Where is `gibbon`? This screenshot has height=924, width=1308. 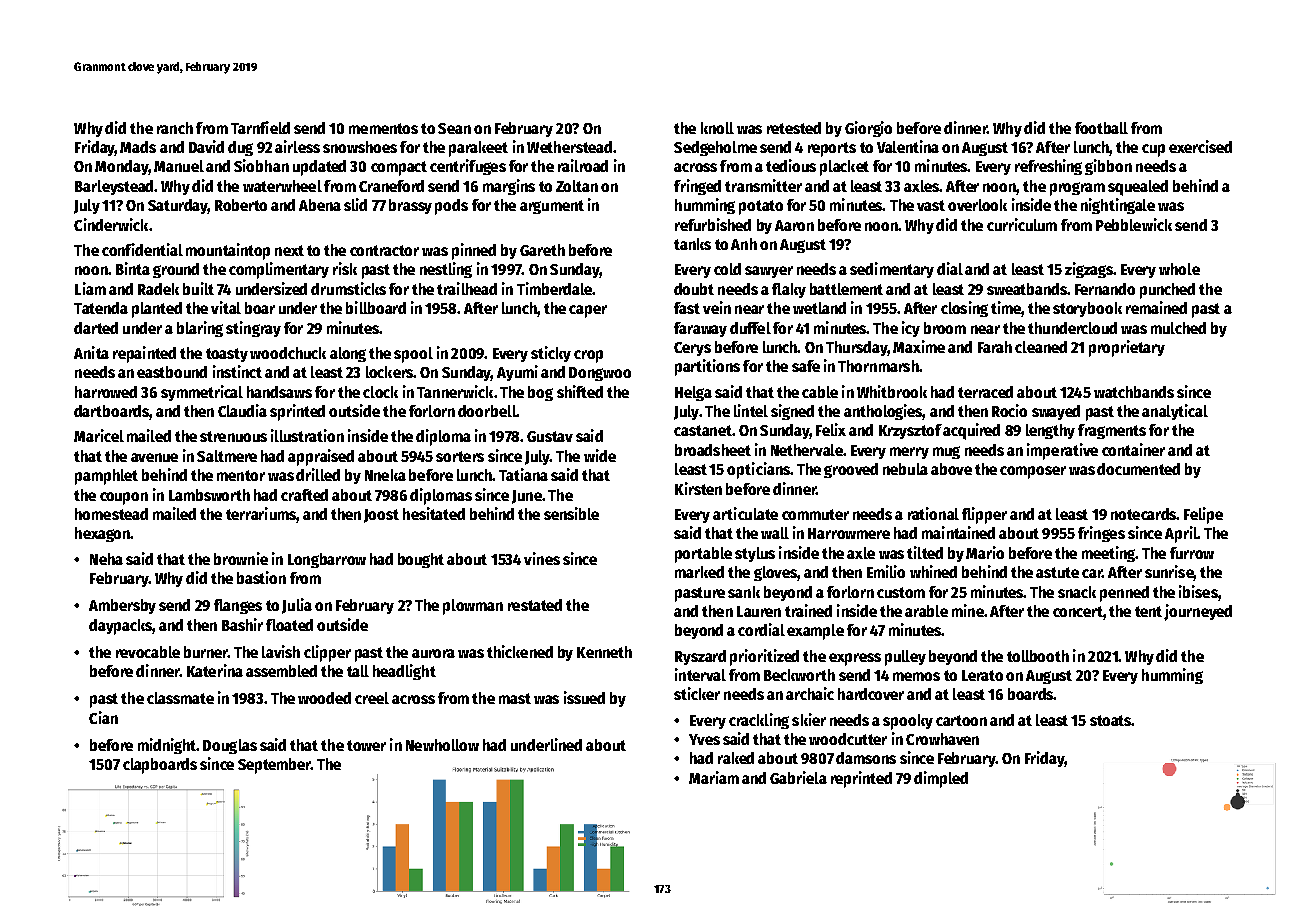
gibbon is located at coordinates (1108, 167).
